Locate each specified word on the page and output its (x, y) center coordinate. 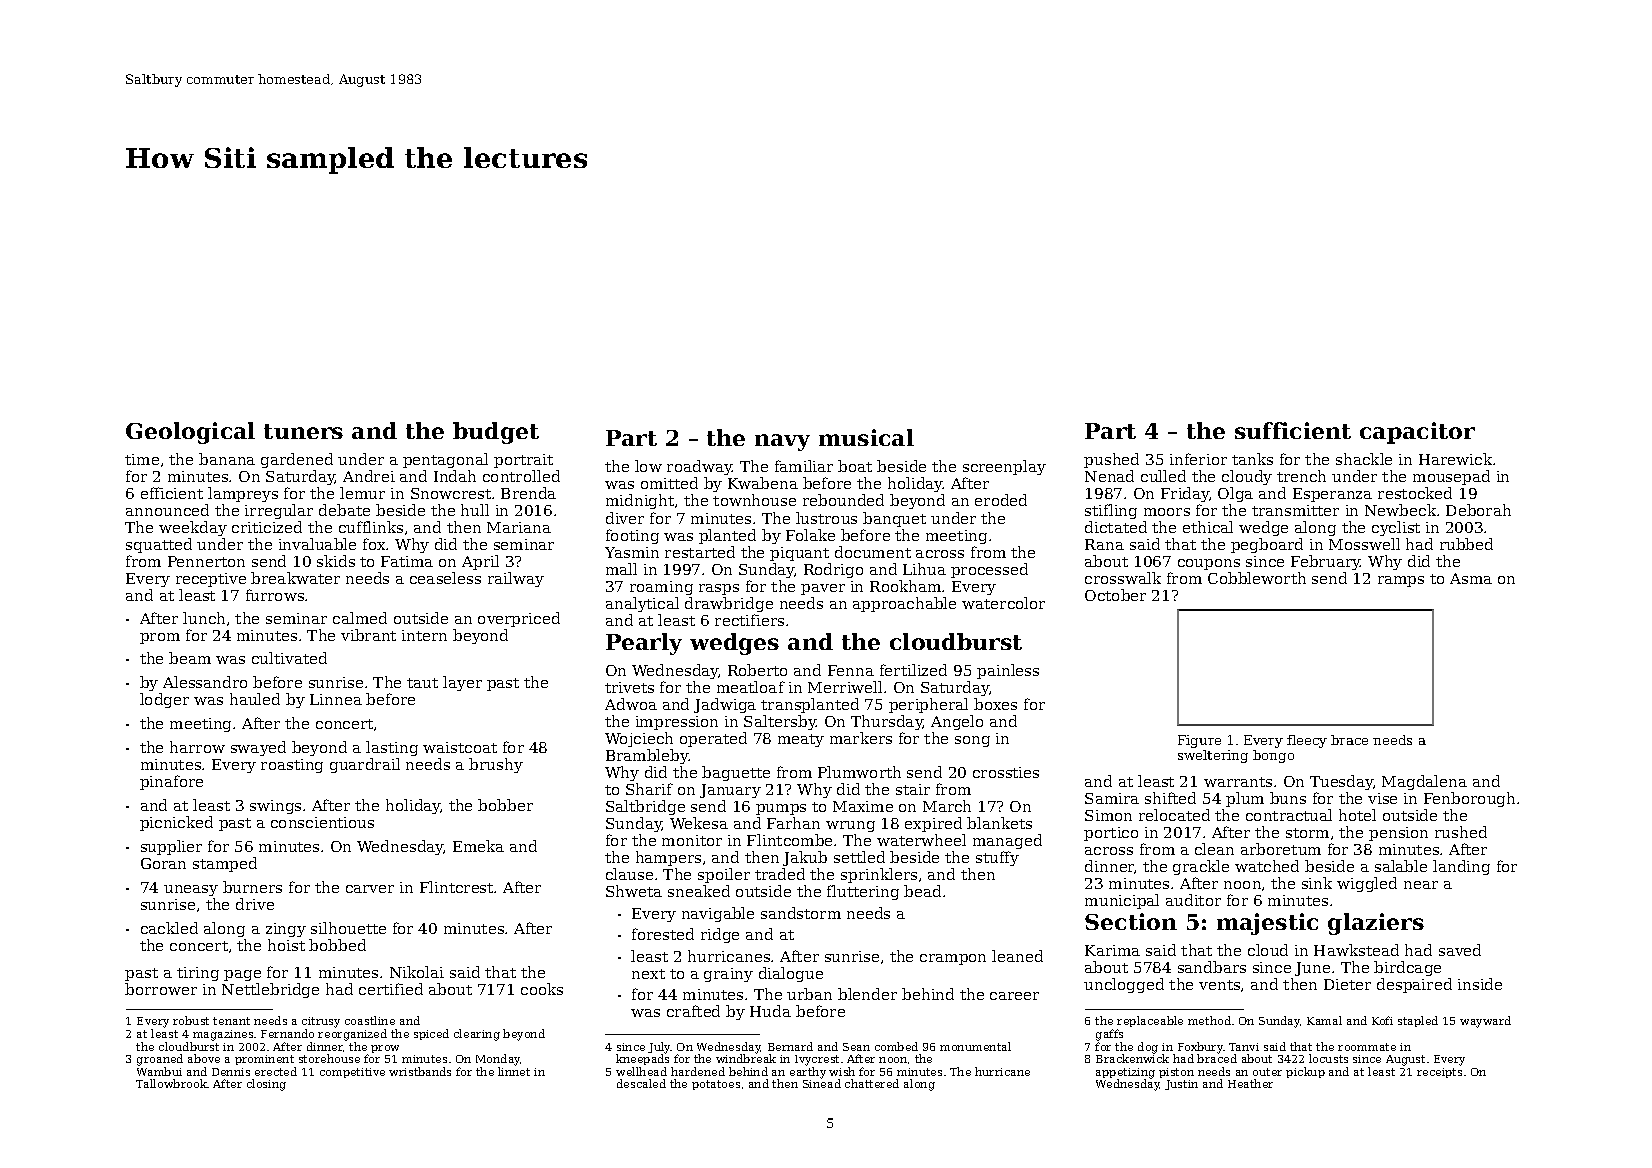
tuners (303, 431)
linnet (514, 1071)
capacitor (1417, 433)
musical (866, 437)
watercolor (1003, 603)
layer (462, 683)
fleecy (1307, 741)
